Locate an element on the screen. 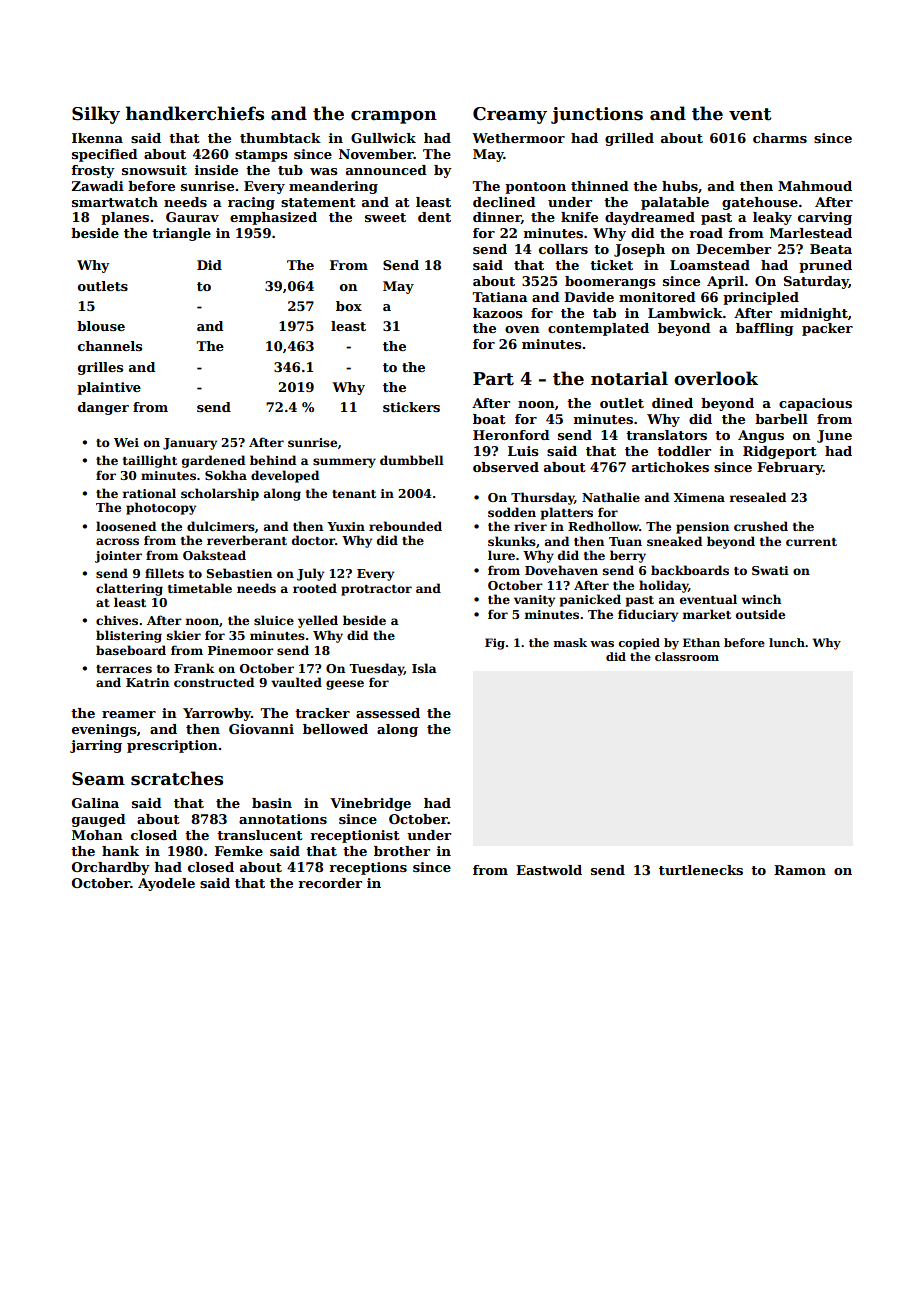 Image resolution: width=924 pixels, height=1308 pixels. Ramon is located at coordinates (800, 870).
